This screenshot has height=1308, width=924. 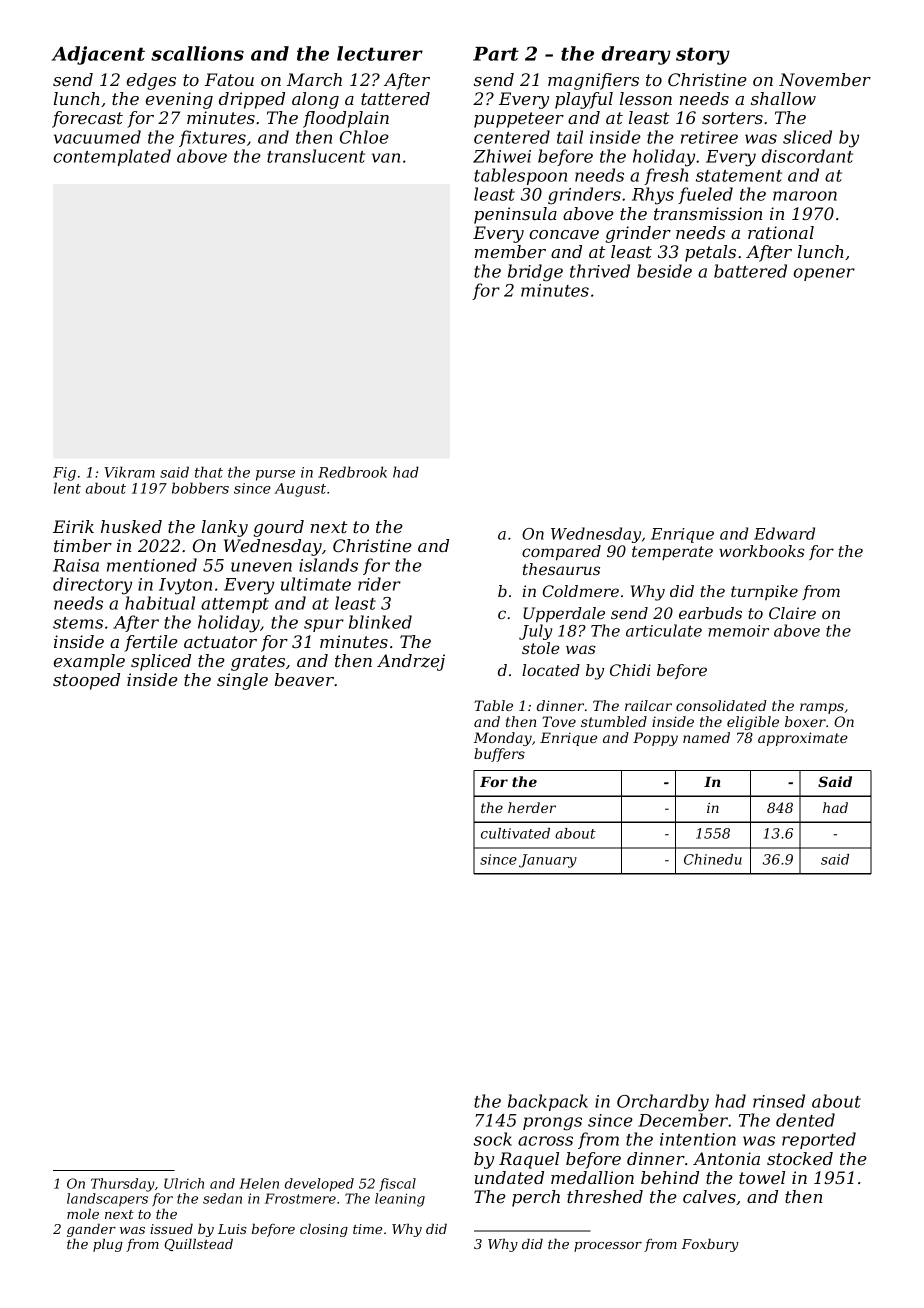 What do you see at coordinates (87, 119) in the screenshot?
I see `forecast` at bounding box center [87, 119].
